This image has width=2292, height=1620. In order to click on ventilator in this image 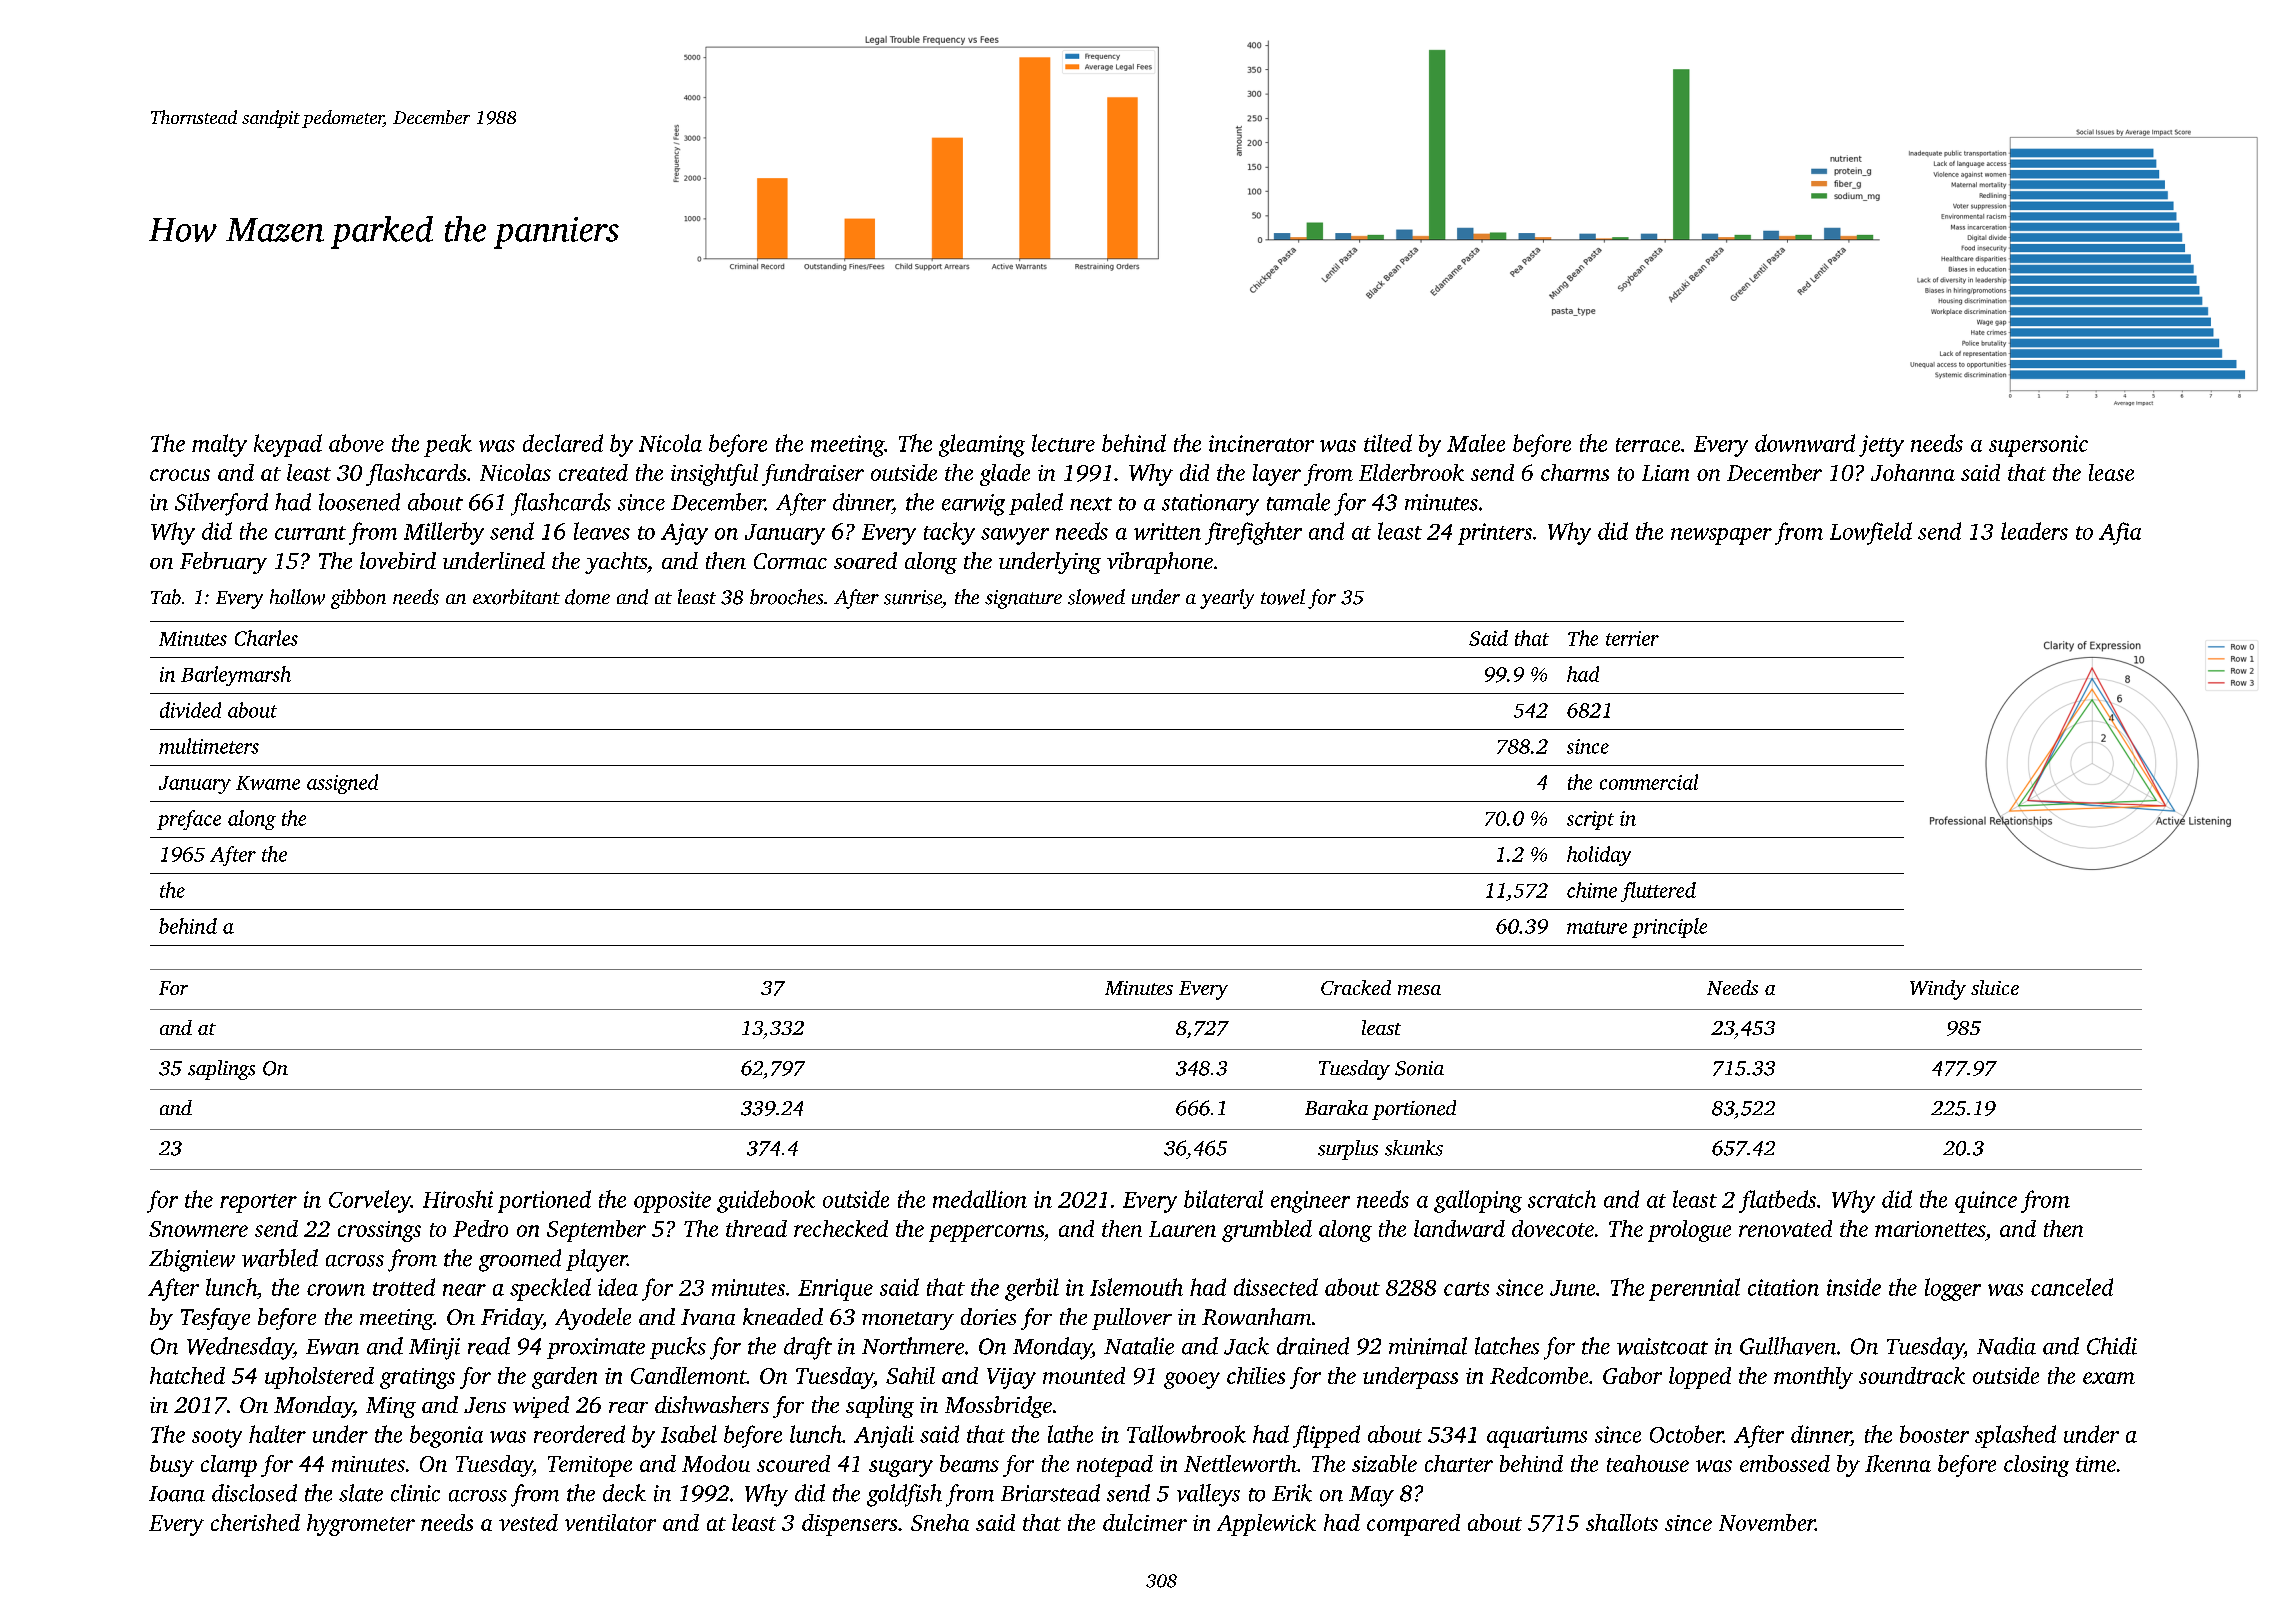, I will do `click(610, 1522)`.
